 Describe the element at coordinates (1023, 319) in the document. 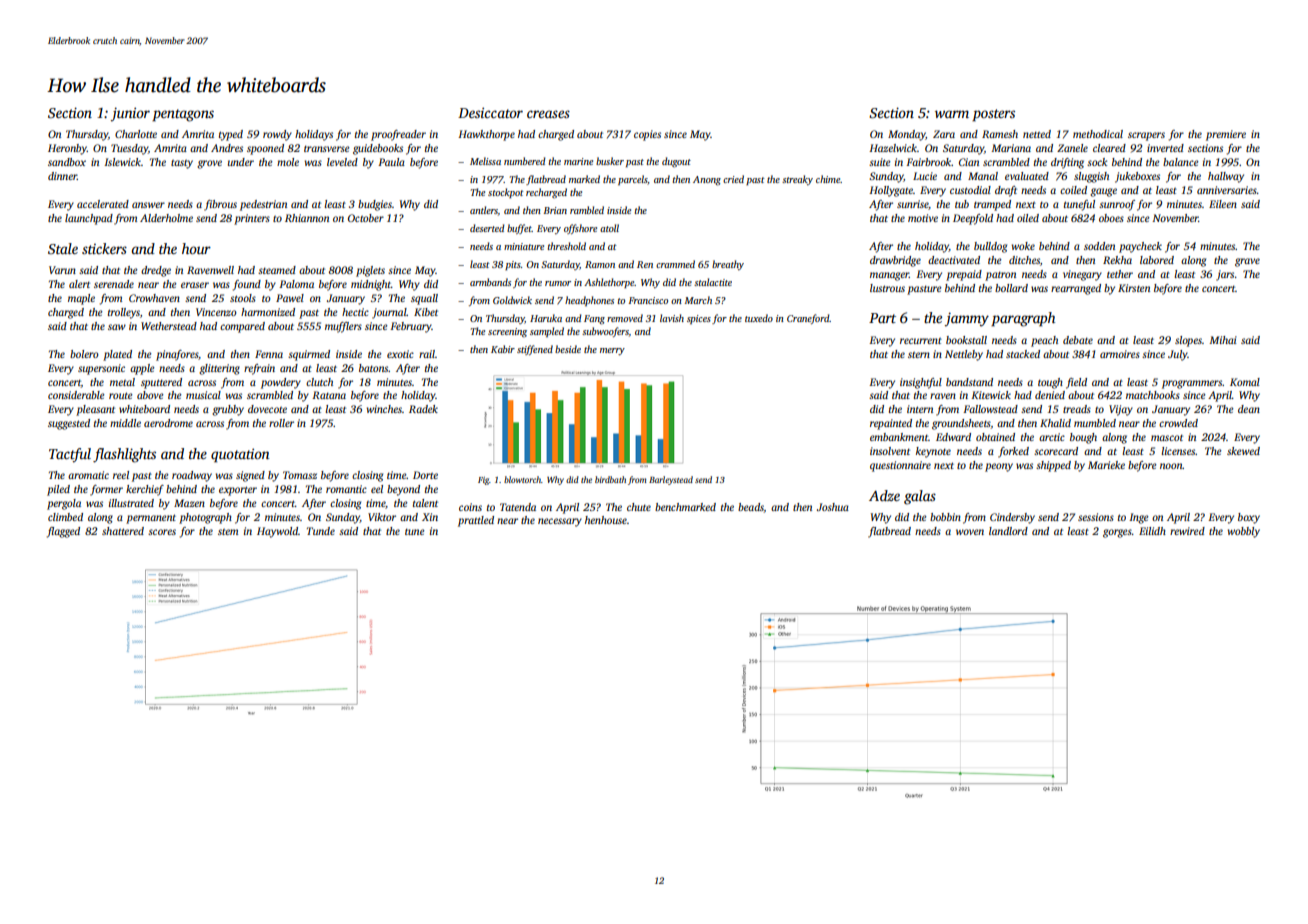

I see `paragraph` at that location.
